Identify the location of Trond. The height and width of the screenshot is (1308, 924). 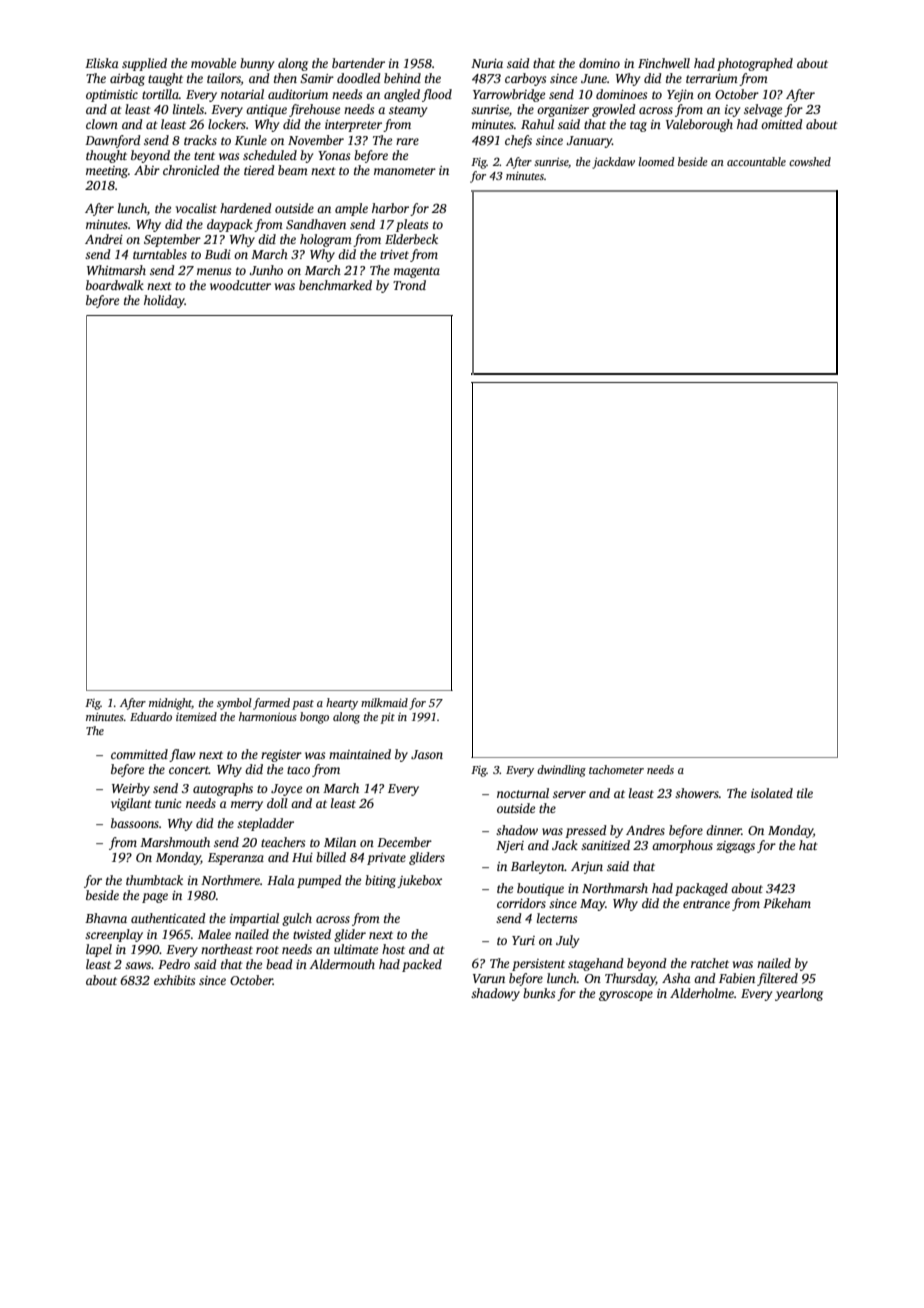
(409, 285).
